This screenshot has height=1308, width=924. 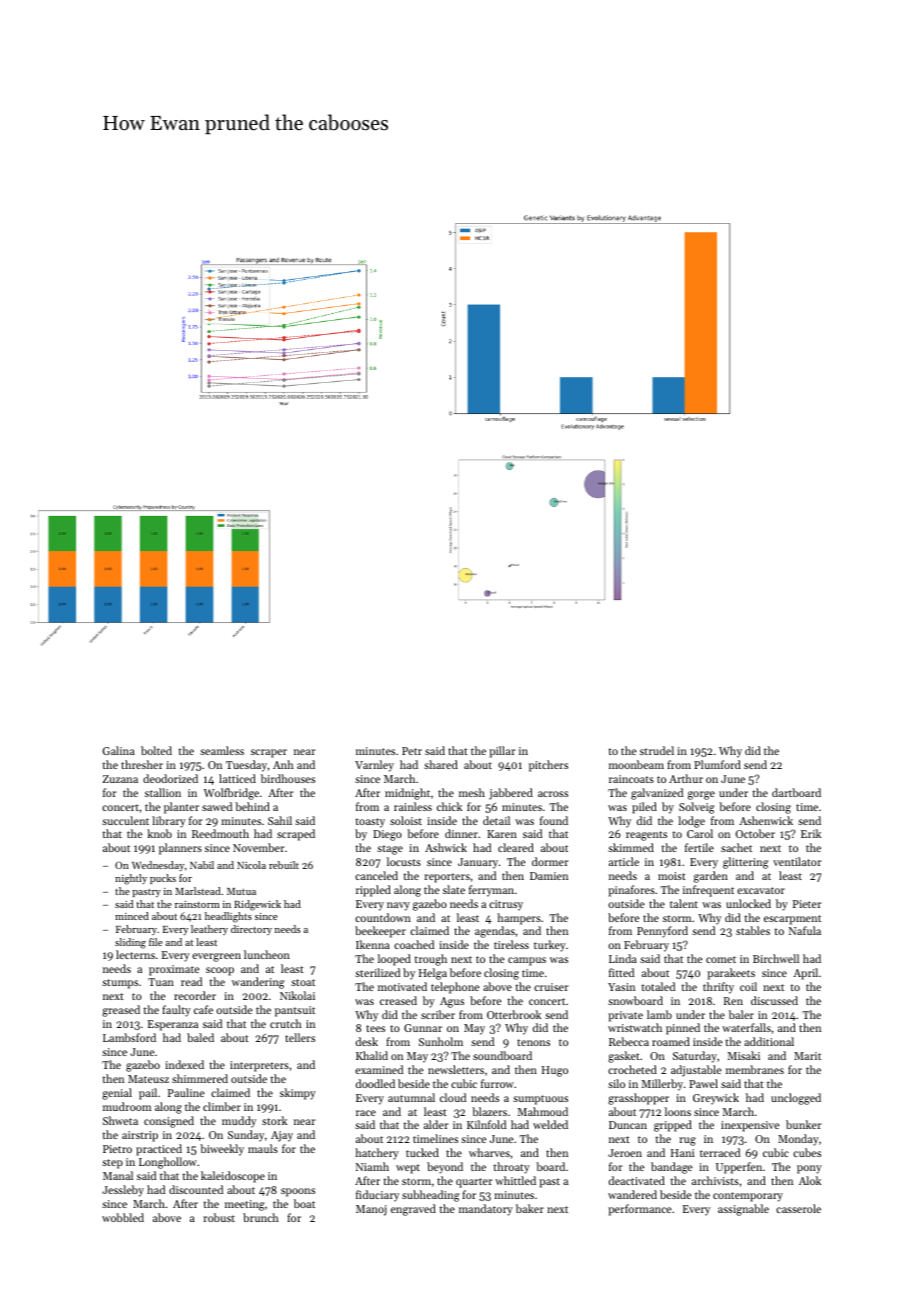 What do you see at coordinates (623, 958) in the screenshot?
I see `Linda` at bounding box center [623, 958].
